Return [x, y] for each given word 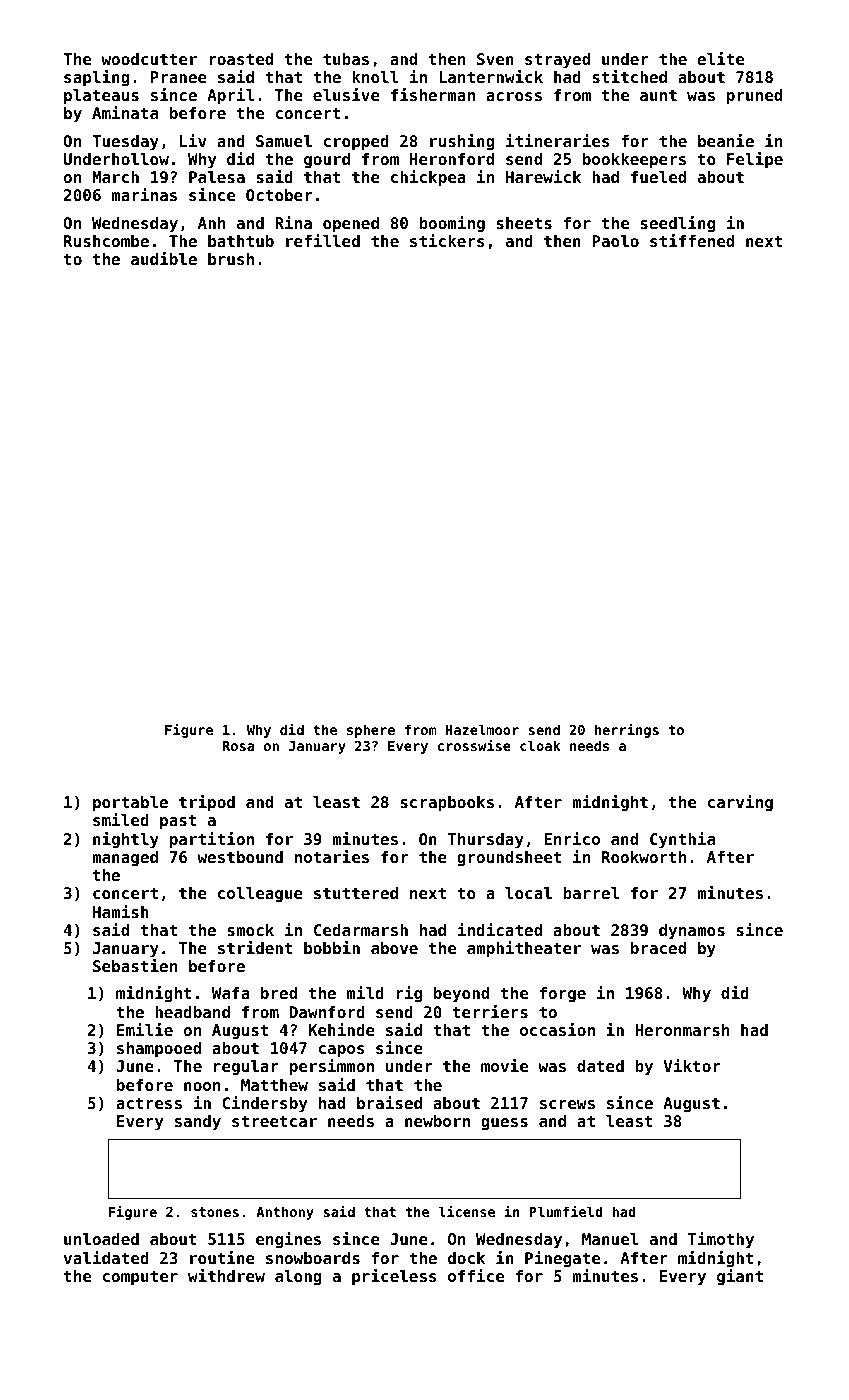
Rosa [238, 746]
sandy [198, 1123]
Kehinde [342, 1029]
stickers [447, 240]
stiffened [692, 240]
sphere [371, 731]
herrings [627, 731]
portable [130, 804]
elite [720, 58]
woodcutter [149, 59]
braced [658, 948]
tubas [346, 59]
